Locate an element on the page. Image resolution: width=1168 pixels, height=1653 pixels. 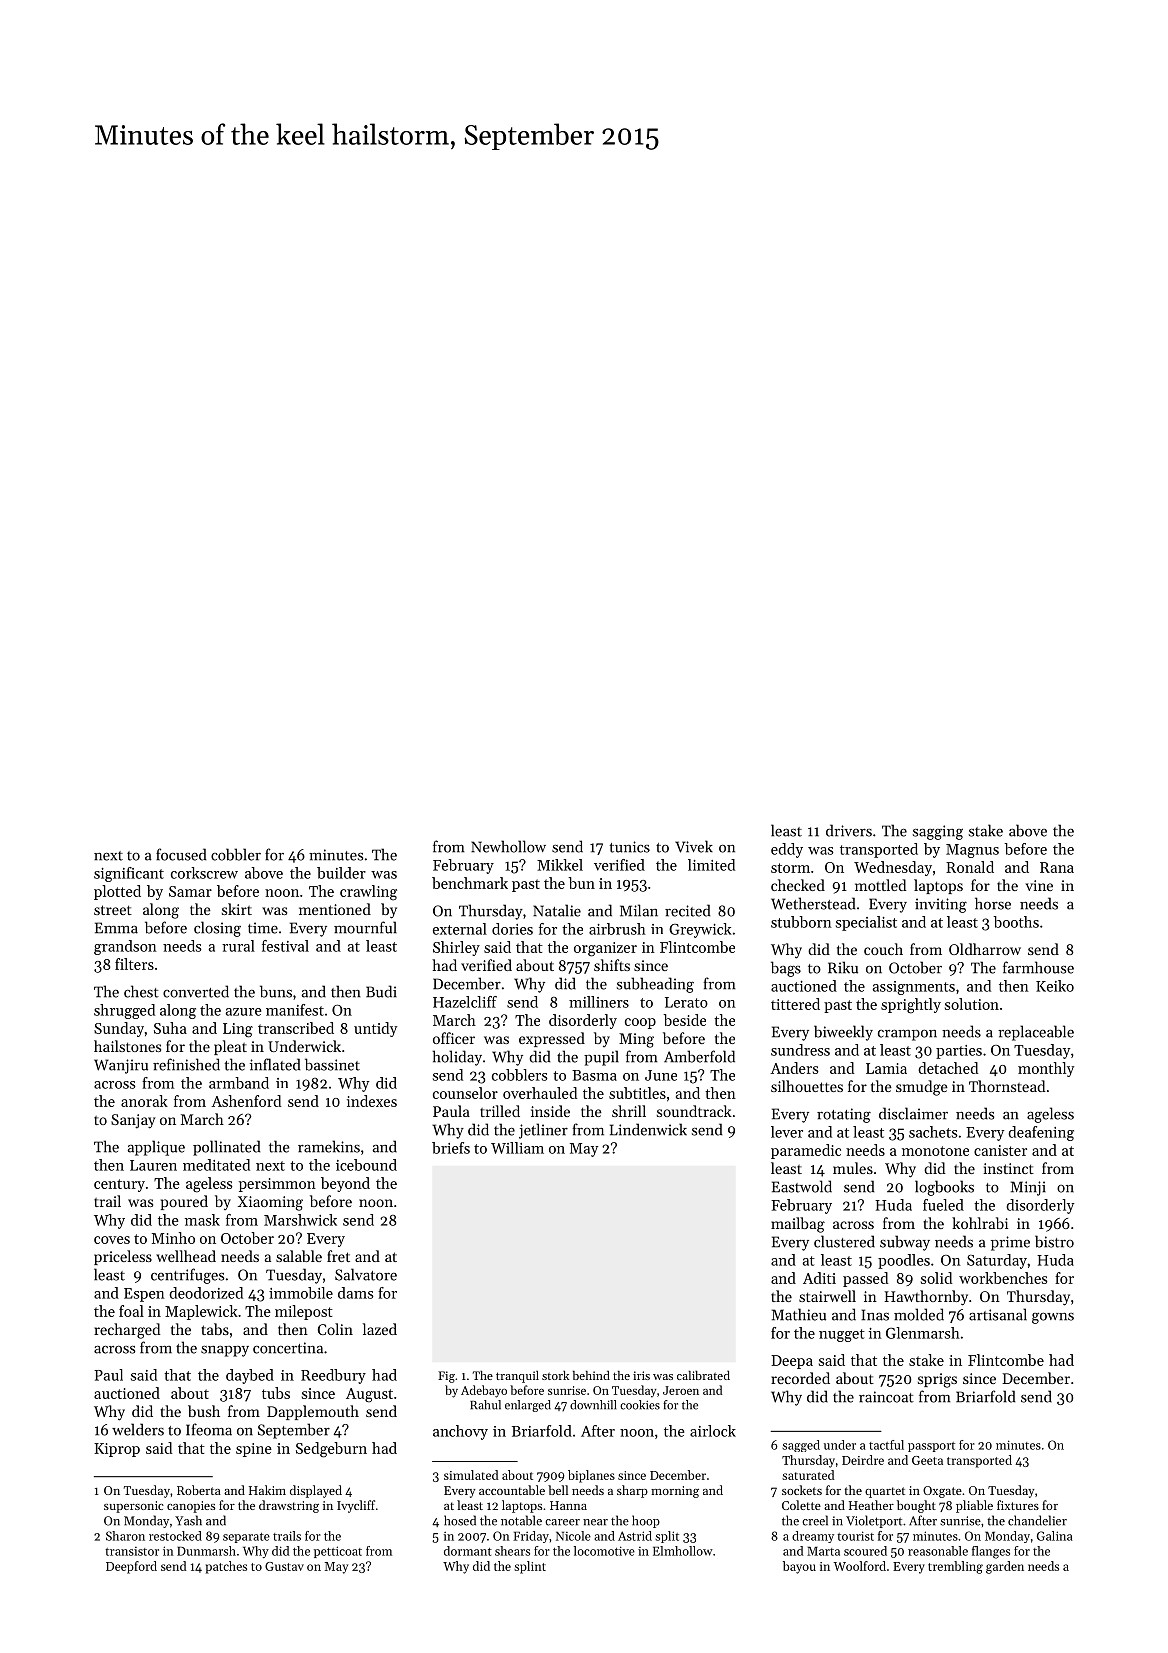
tunics is located at coordinates (629, 847).
